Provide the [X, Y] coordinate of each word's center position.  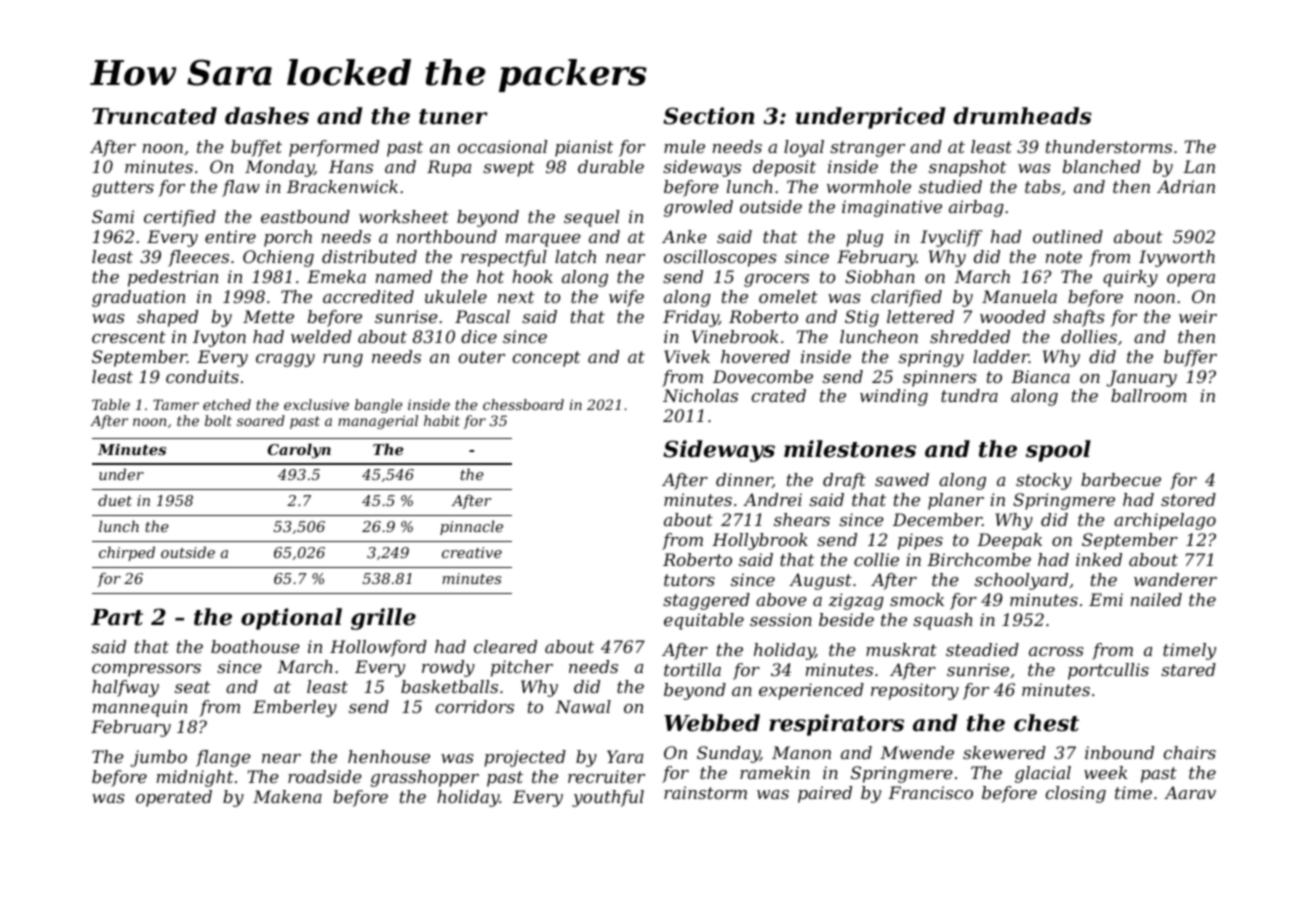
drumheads [1023, 116]
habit [442, 420]
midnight [195, 778]
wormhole [869, 186]
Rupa [449, 168]
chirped [127, 553]
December [937, 519]
